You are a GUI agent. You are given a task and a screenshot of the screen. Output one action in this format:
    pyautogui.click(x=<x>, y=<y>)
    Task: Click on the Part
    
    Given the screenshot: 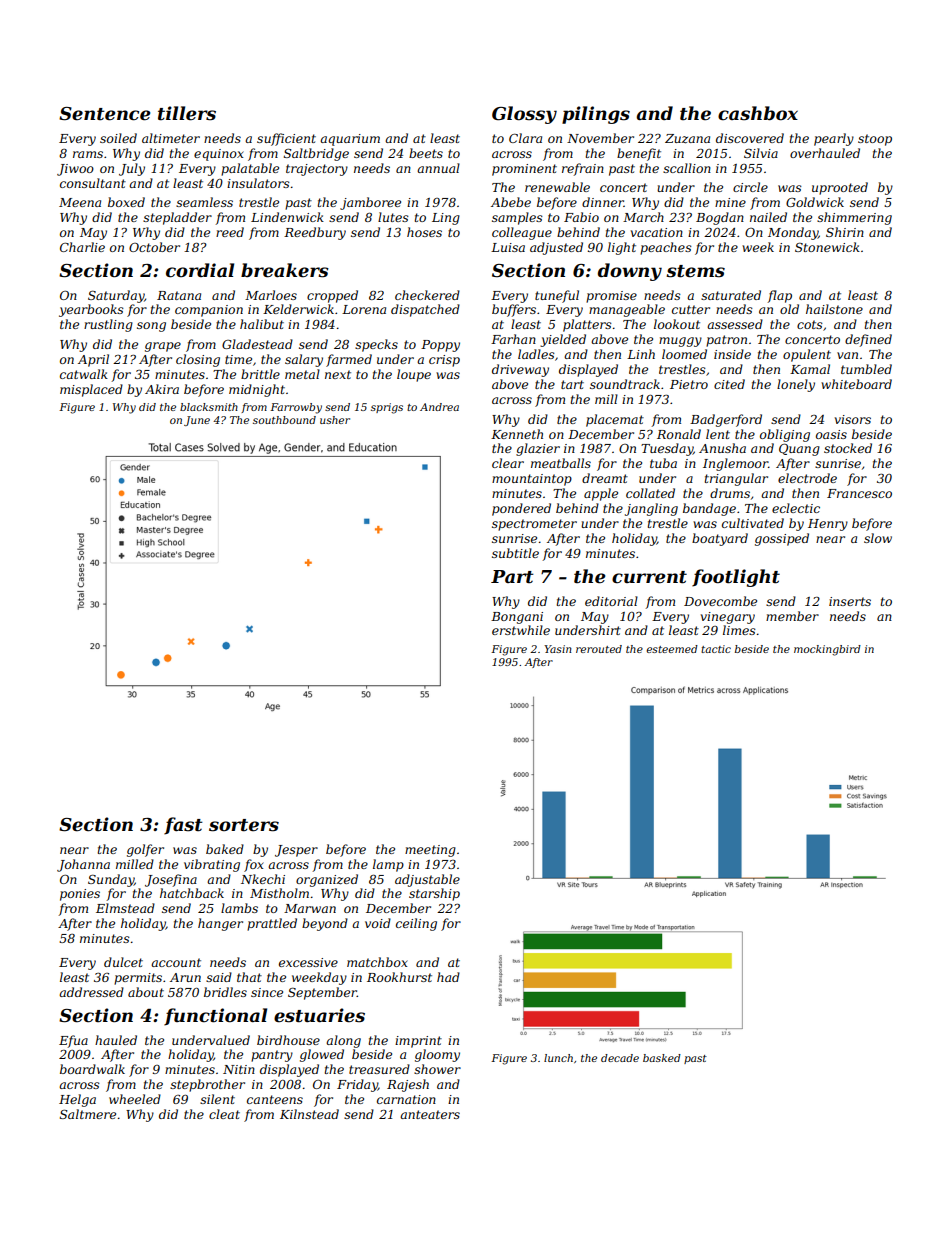 What is the action you would take?
    pyautogui.click(x=512, y=577)
